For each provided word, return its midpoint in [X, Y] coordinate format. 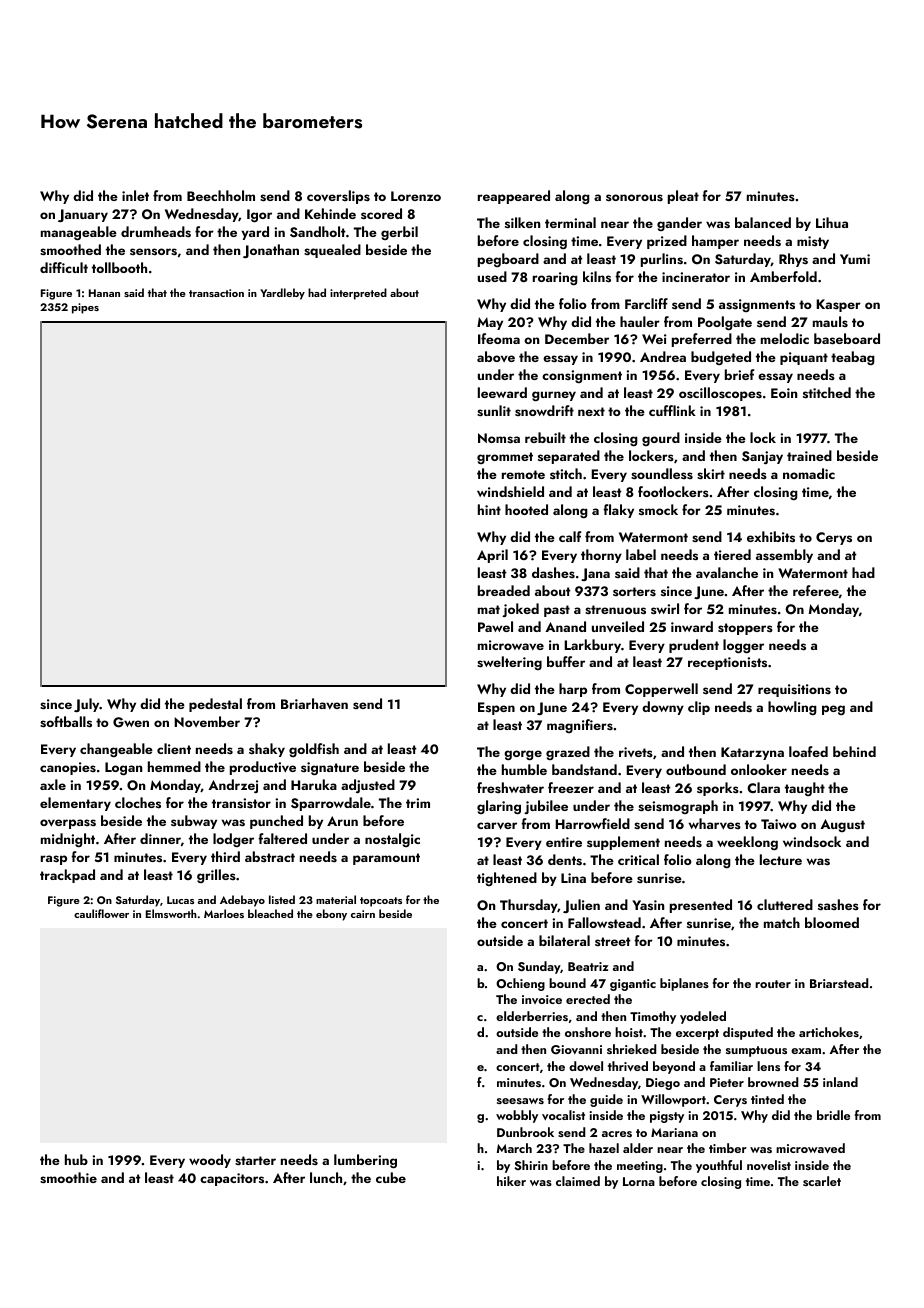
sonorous [634, 198]
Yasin [648, 905]
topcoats [381, 902]
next [591, 411]
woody [210, 1161]
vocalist [563, 1115]
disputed [748, 1033]
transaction [216, 293]
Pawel [495, 626]
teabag [853, 358]
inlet [135, 195]
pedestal [215, 705]
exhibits [771, 536]
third [225, 856]
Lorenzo [416, 196]
